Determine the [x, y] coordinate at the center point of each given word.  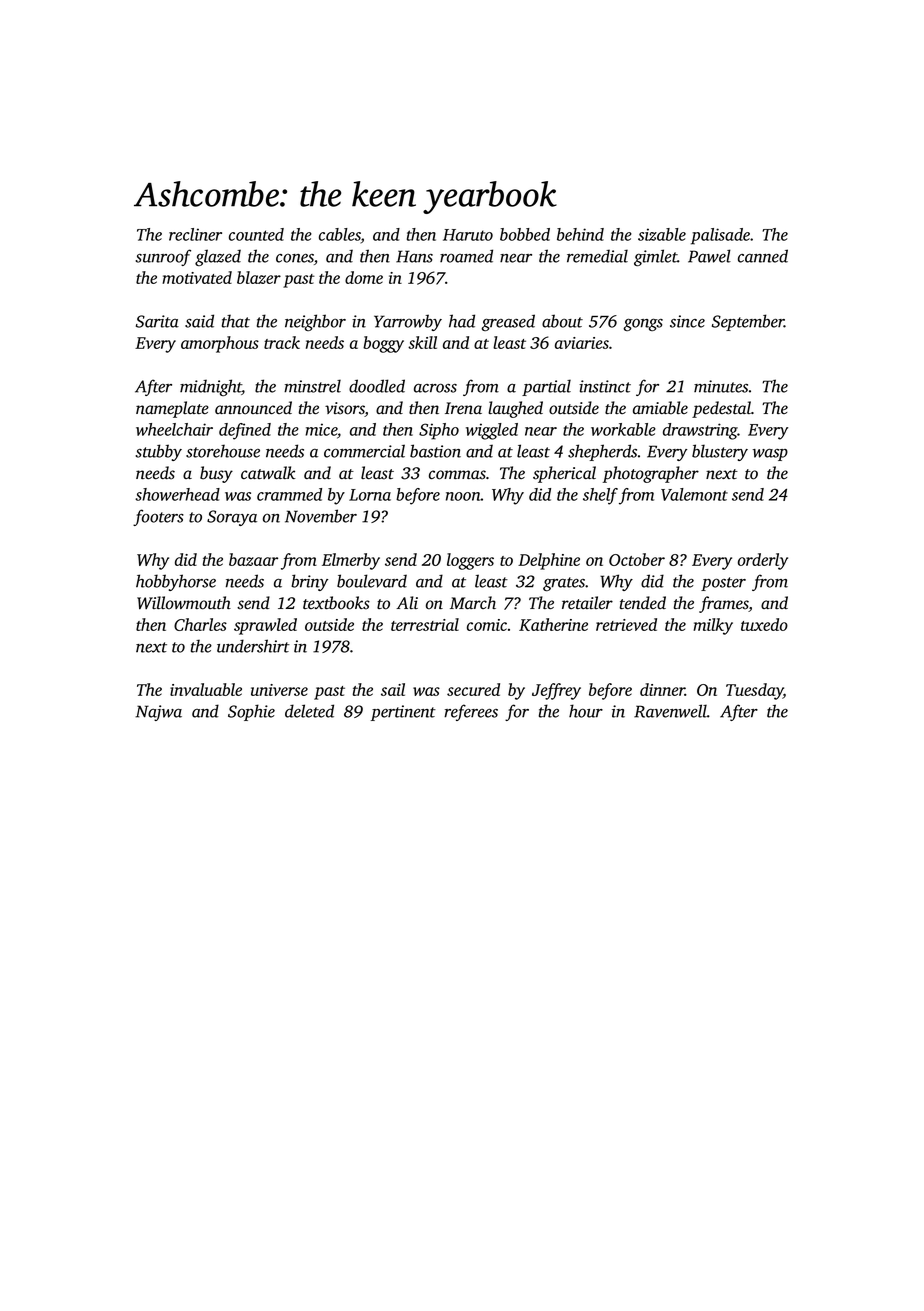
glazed [218, 257]
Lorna [370, 495]
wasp [770, 454]
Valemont [694, 494]
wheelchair [174, 429]
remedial [597, 256]
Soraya [232, 518]
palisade [720, 236]
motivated [197, 277]
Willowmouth [184, 603]
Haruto [468, 235]
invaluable [206, 689]
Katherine [553, 624]
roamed [466, 256]
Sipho [439, 431]
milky [713, 626]
